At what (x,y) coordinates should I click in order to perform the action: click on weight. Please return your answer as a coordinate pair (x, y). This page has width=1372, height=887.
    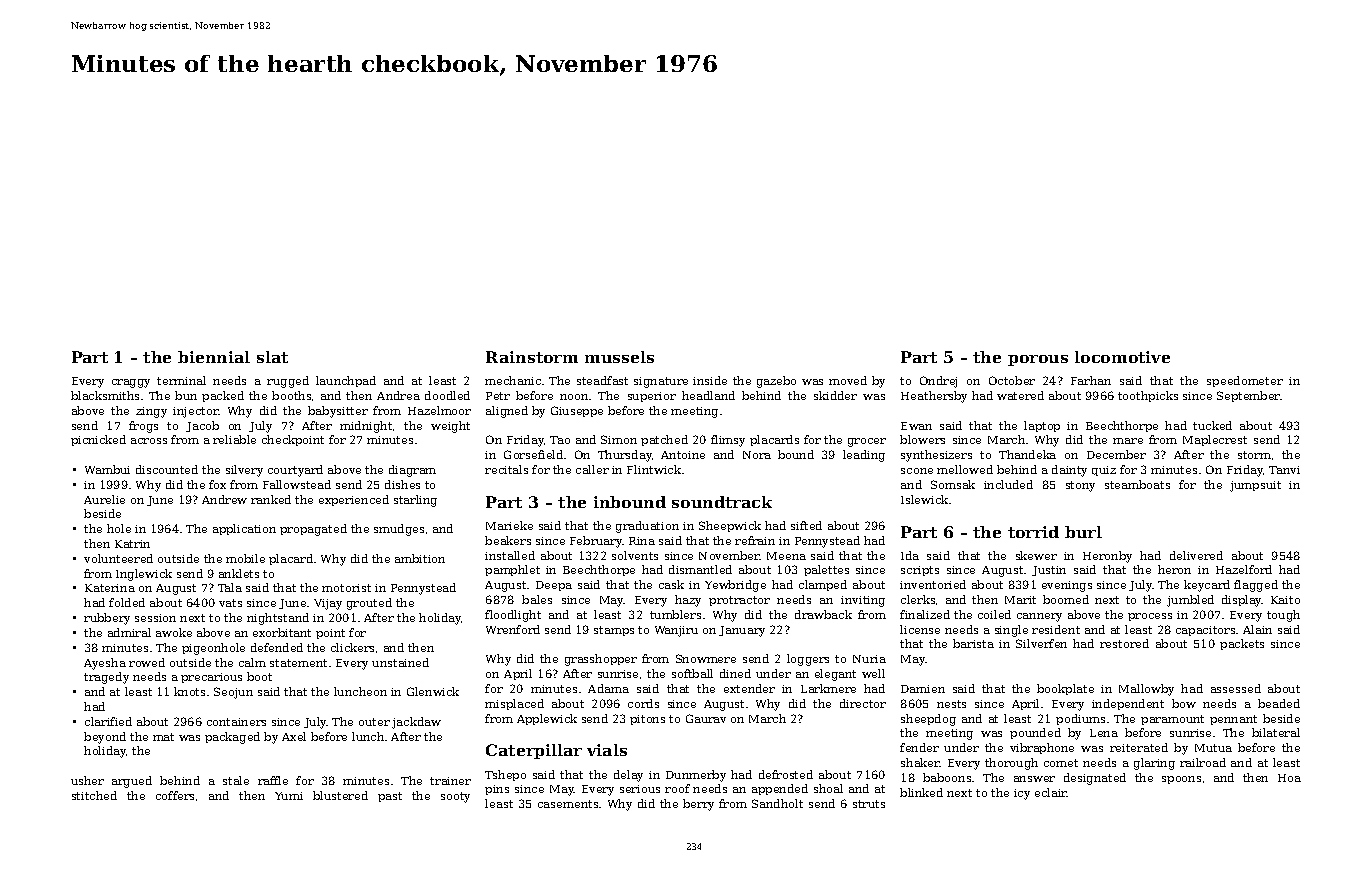
    Looking at the image, I should click on (450, 427).
